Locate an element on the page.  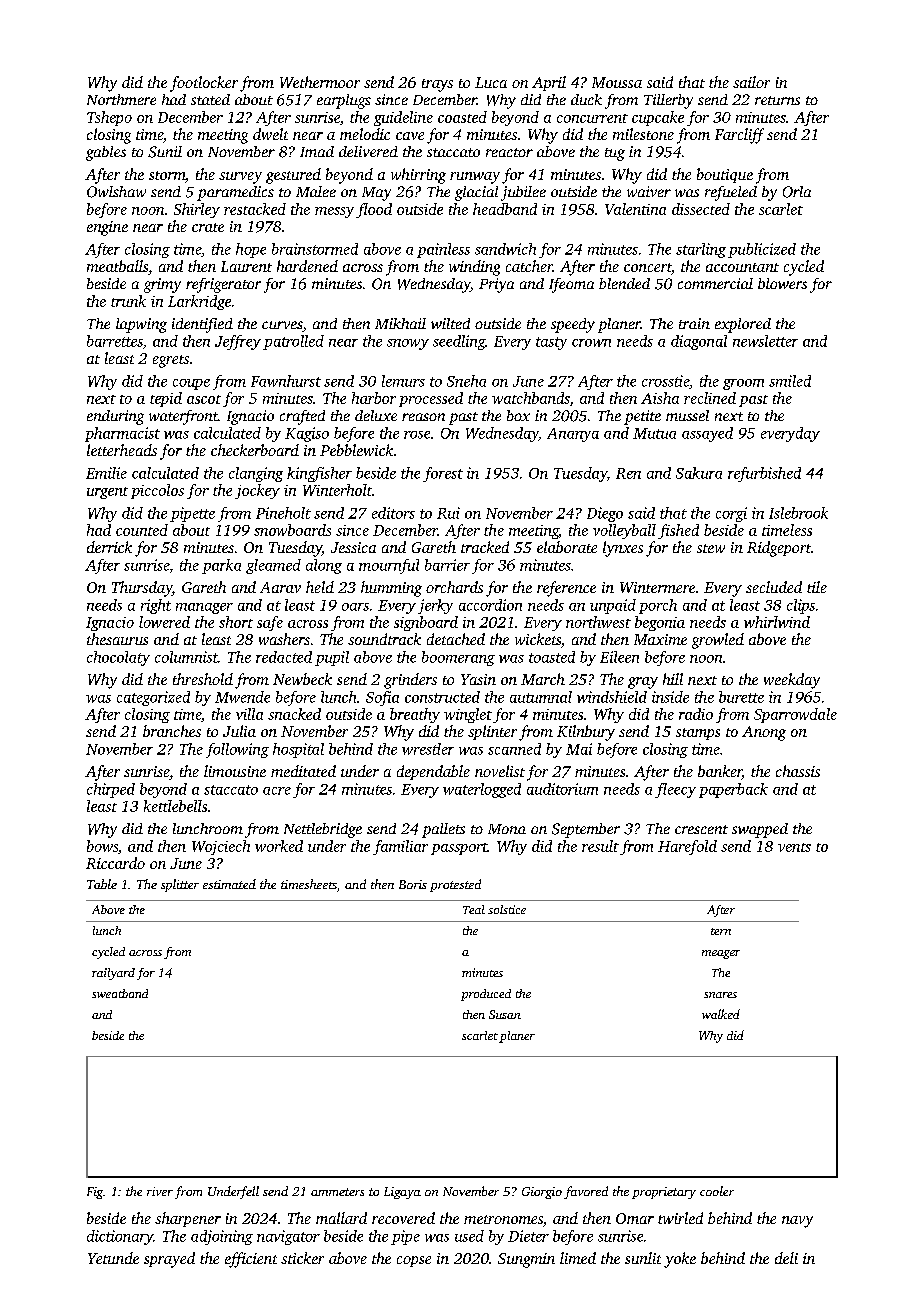
familiar is located at coordinates (400, 847).
